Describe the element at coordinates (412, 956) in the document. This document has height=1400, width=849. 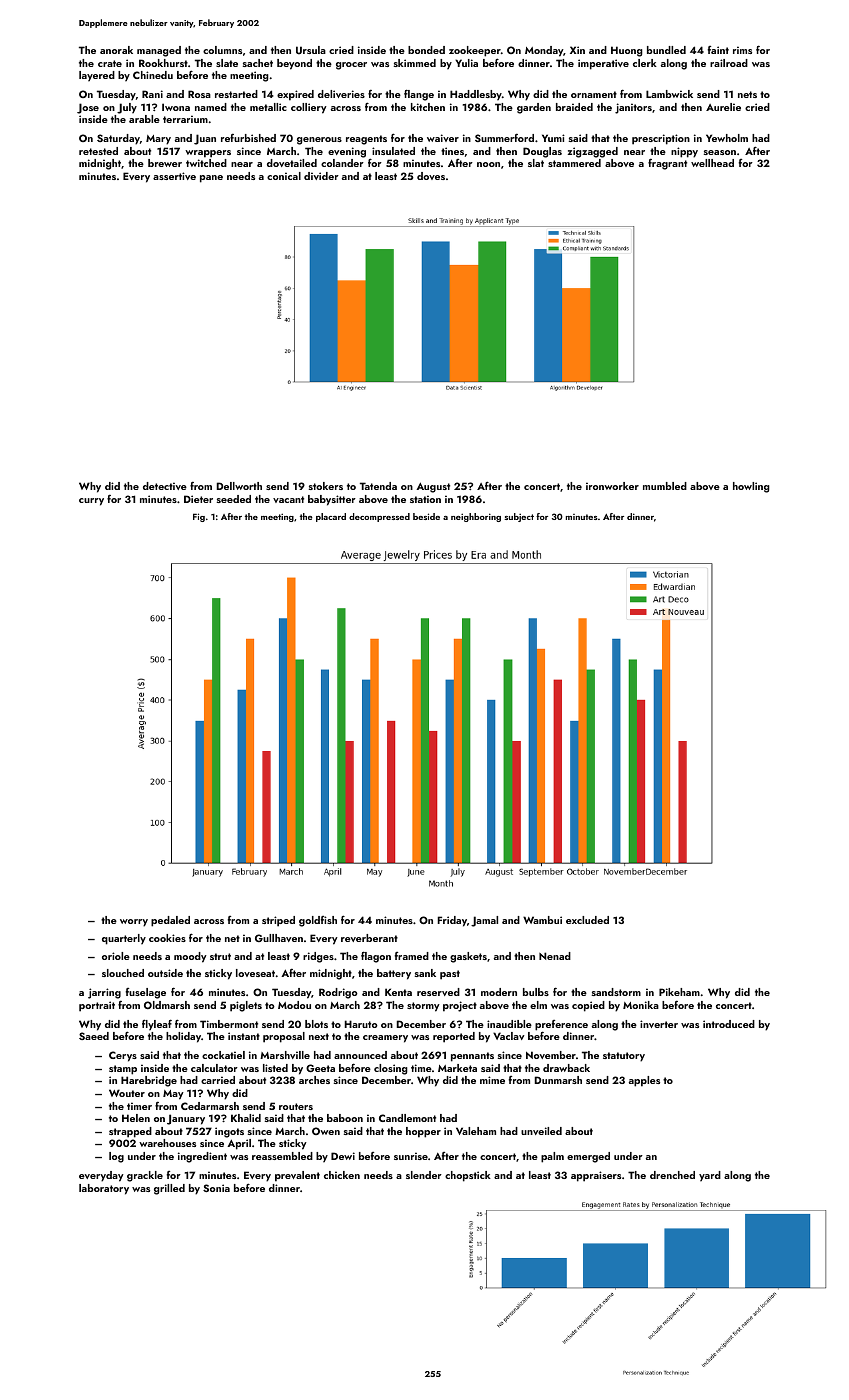
I see `framed` at that location.
